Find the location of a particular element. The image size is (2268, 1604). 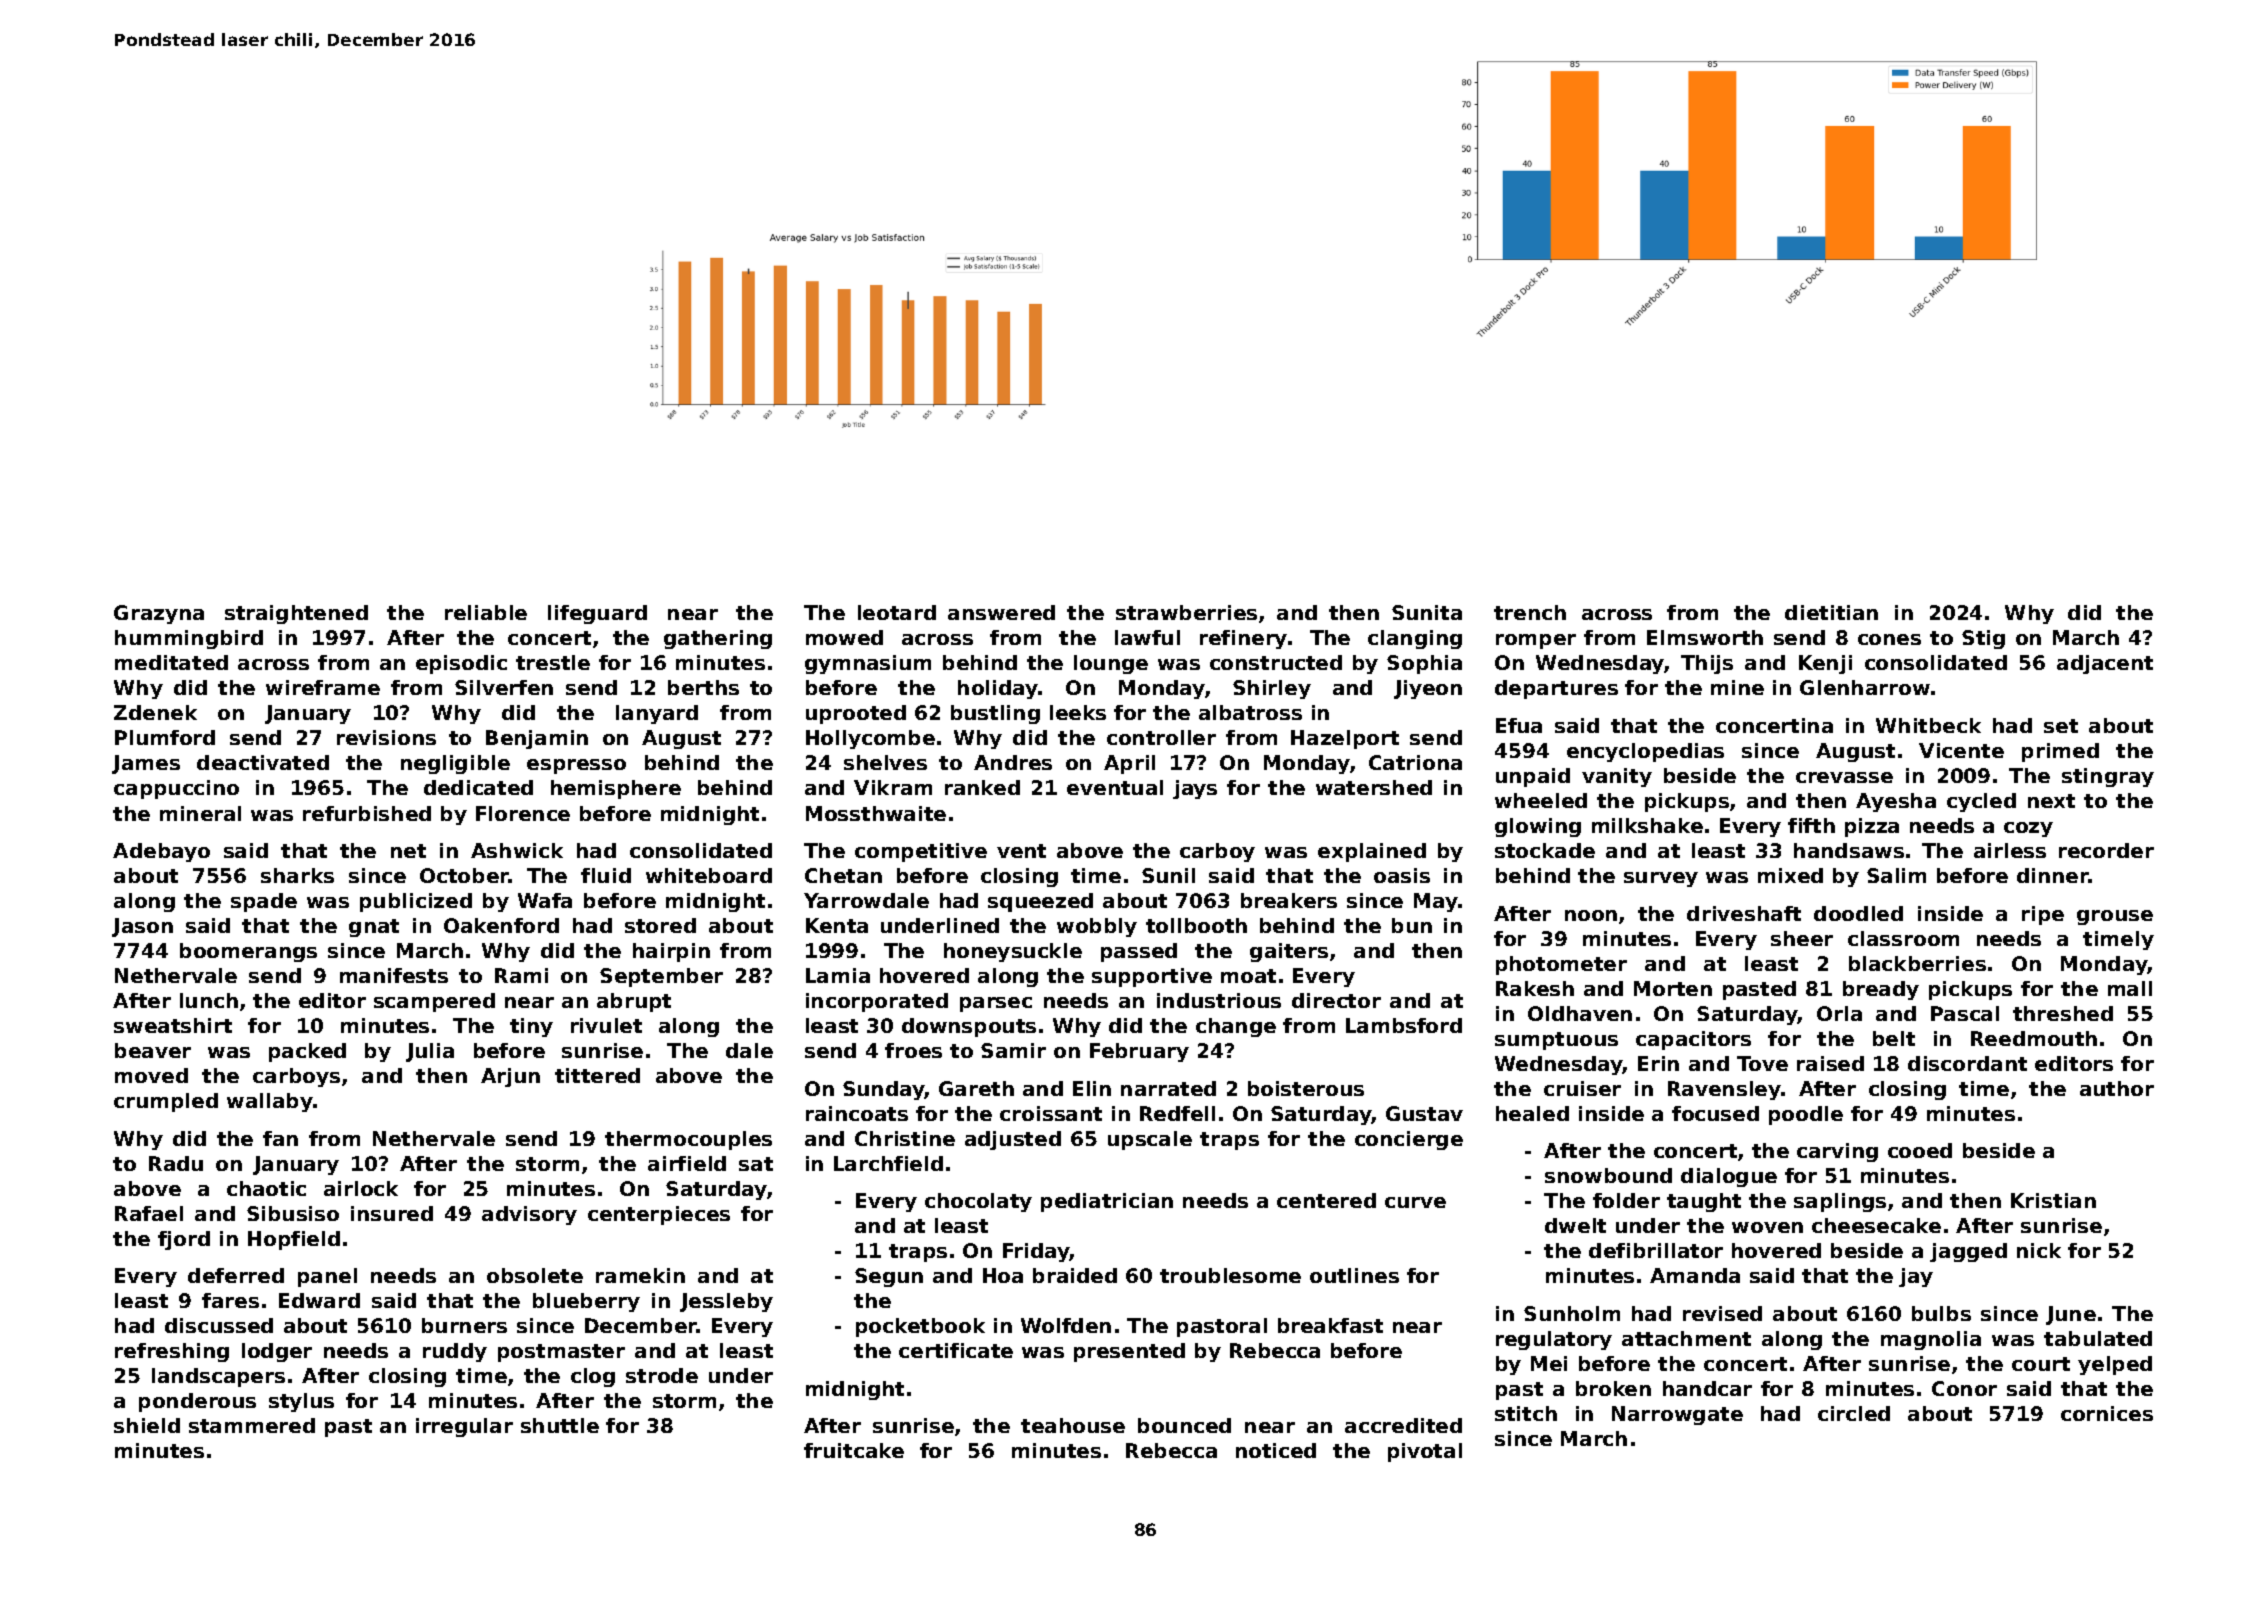

crumpled is located at coordinates (166, 1102).
